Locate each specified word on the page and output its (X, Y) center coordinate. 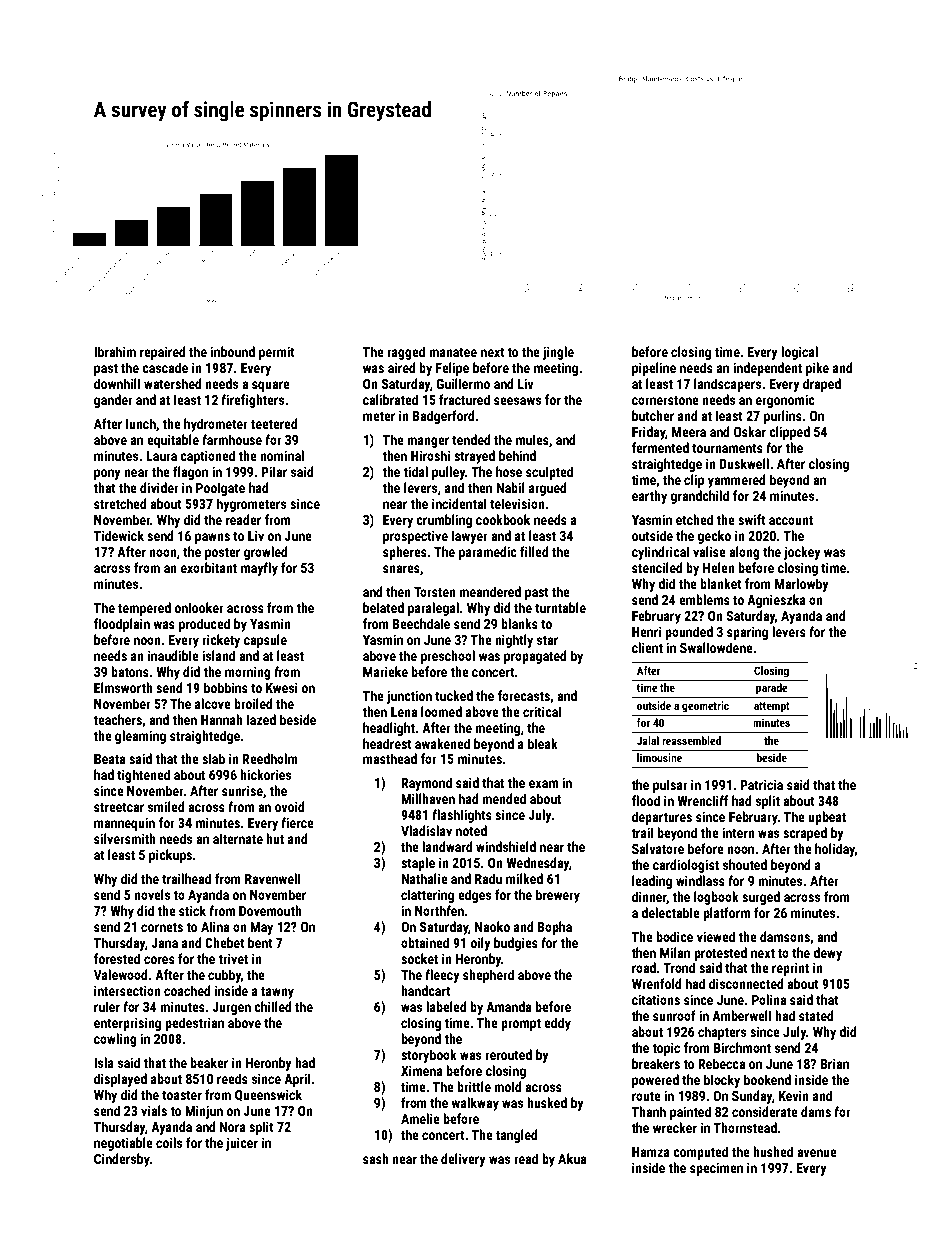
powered (655, 1081)
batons (130, 671)
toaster (182, 1095)
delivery (463, 1160)
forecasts (524, 695)
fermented (660, 447)
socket (419, 958)
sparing (747, 633)
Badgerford (443, 417)
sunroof (674, 1015)
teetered (274, 423)
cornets (162, 927)
